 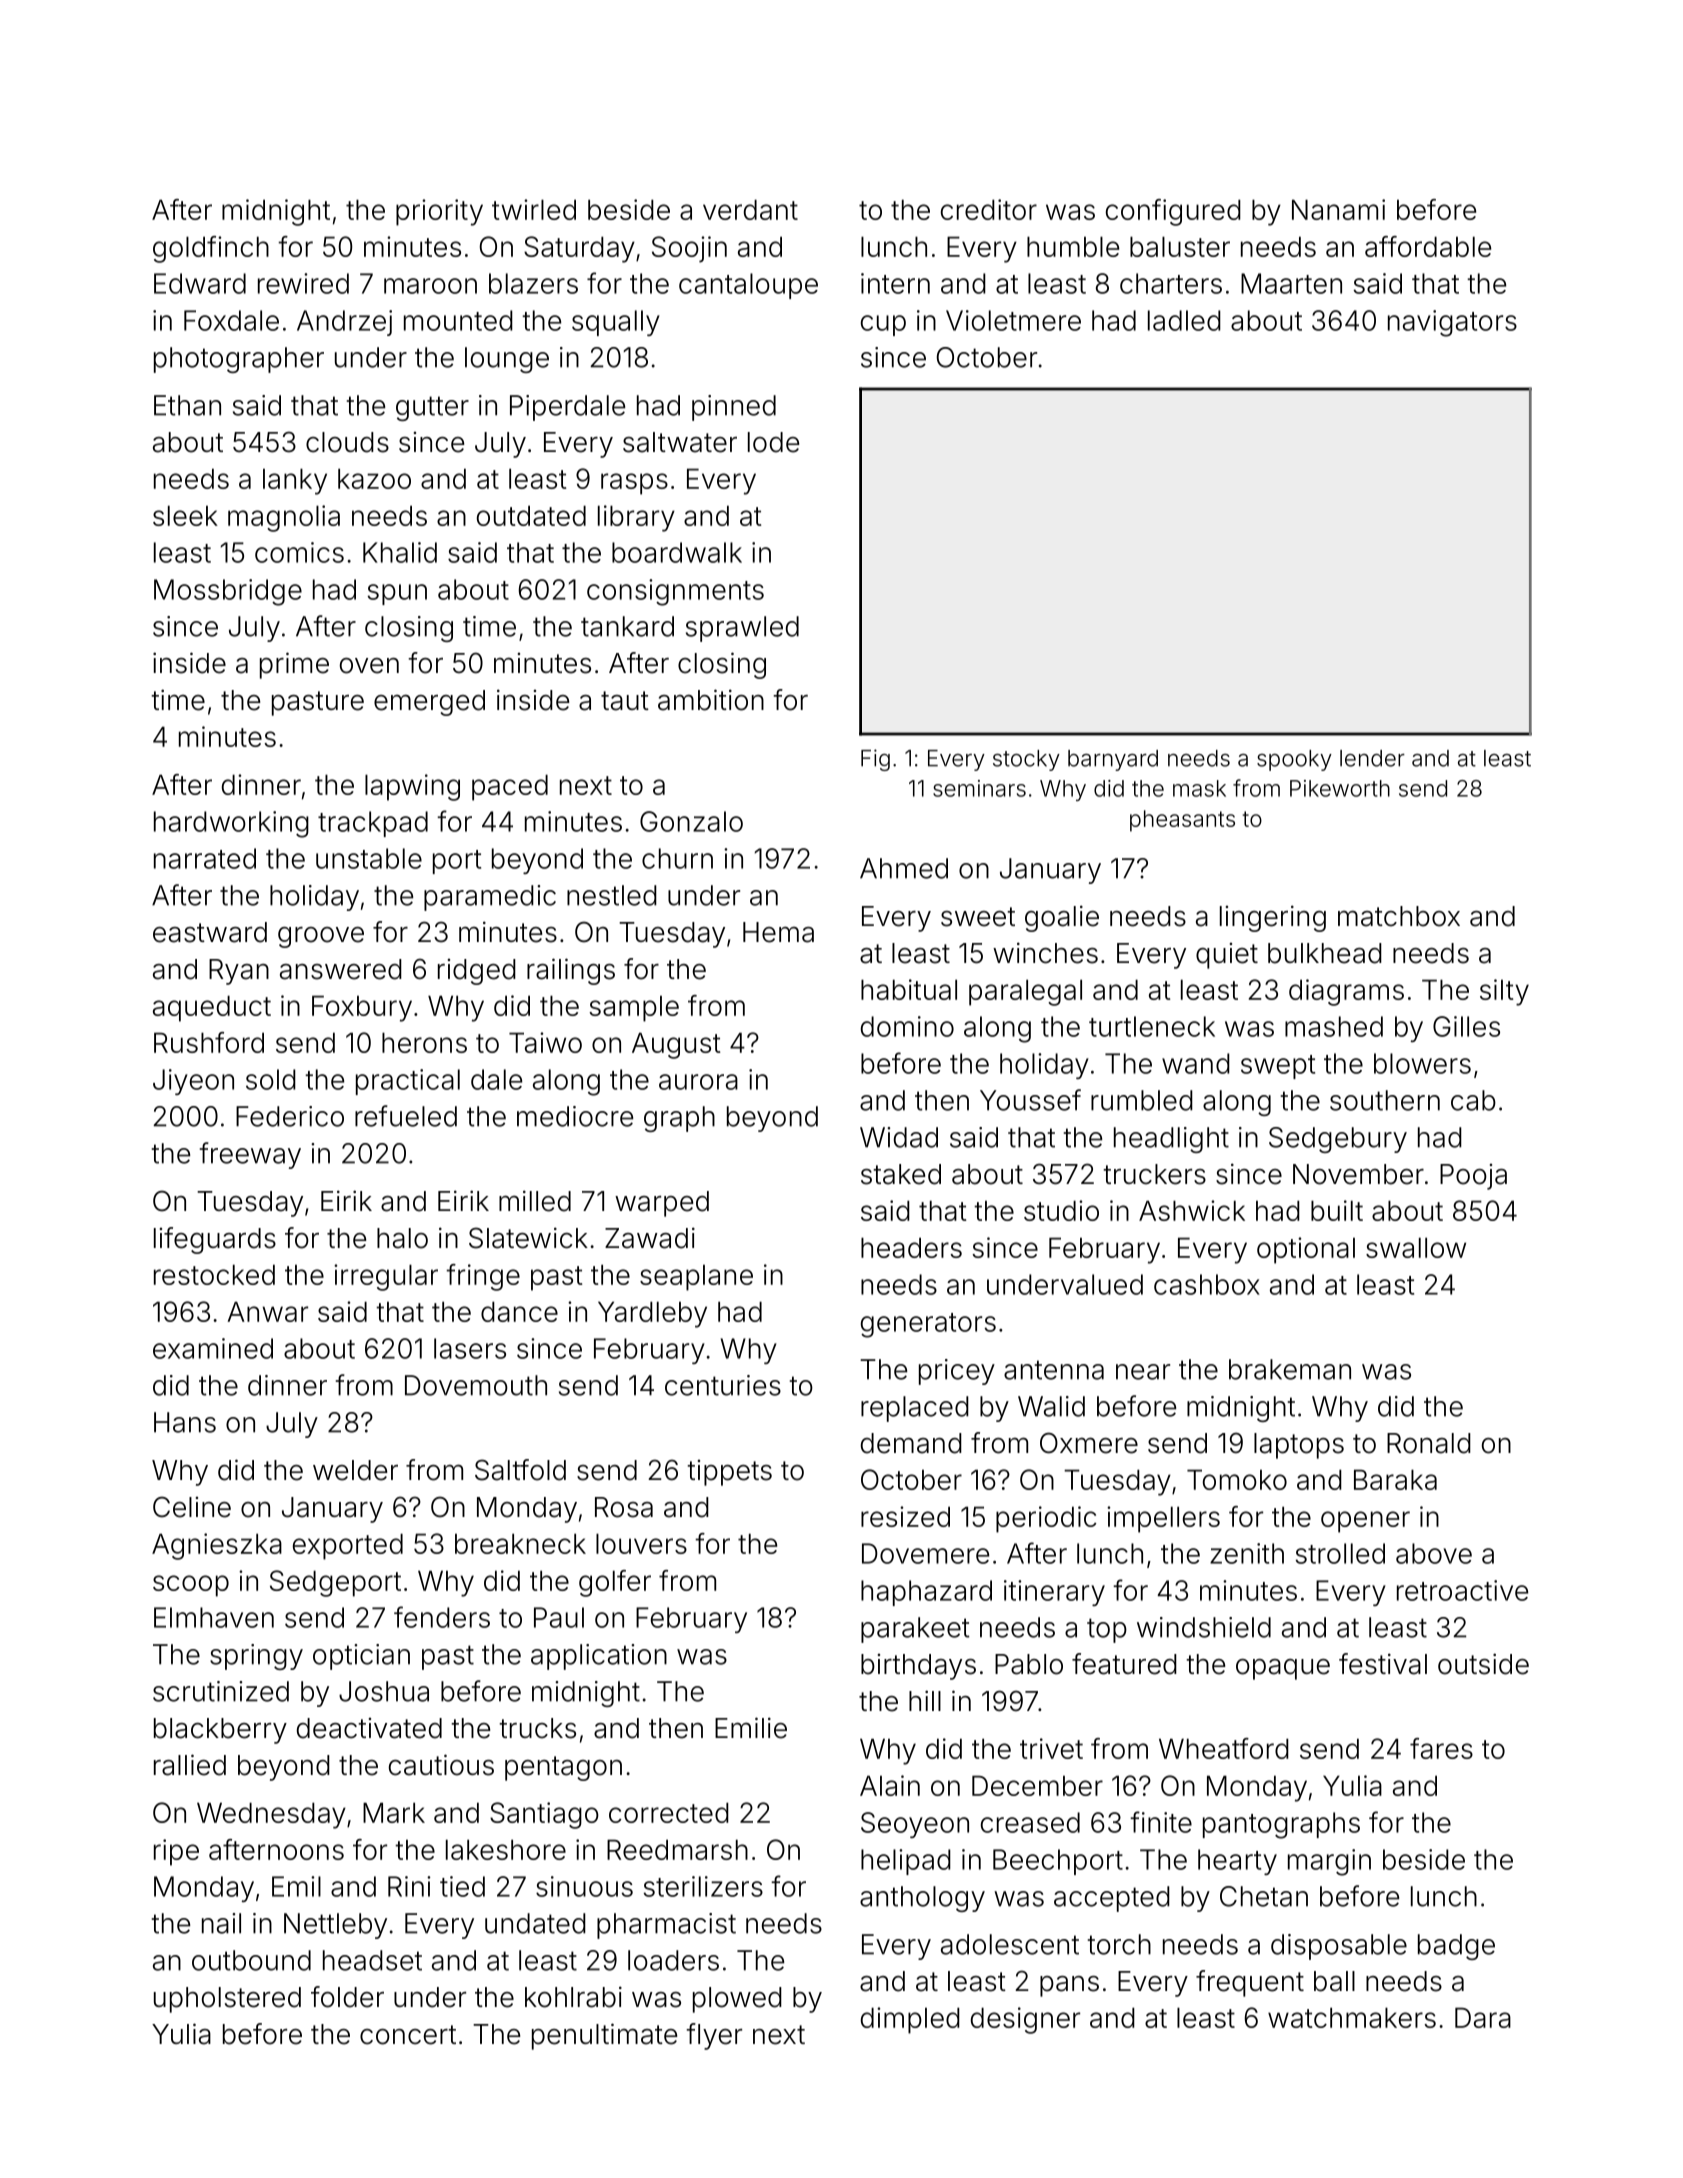 What do you see at coordinates (369, 858) in the screenshot?
I see `unstable` at bounding box center [369, 858].
